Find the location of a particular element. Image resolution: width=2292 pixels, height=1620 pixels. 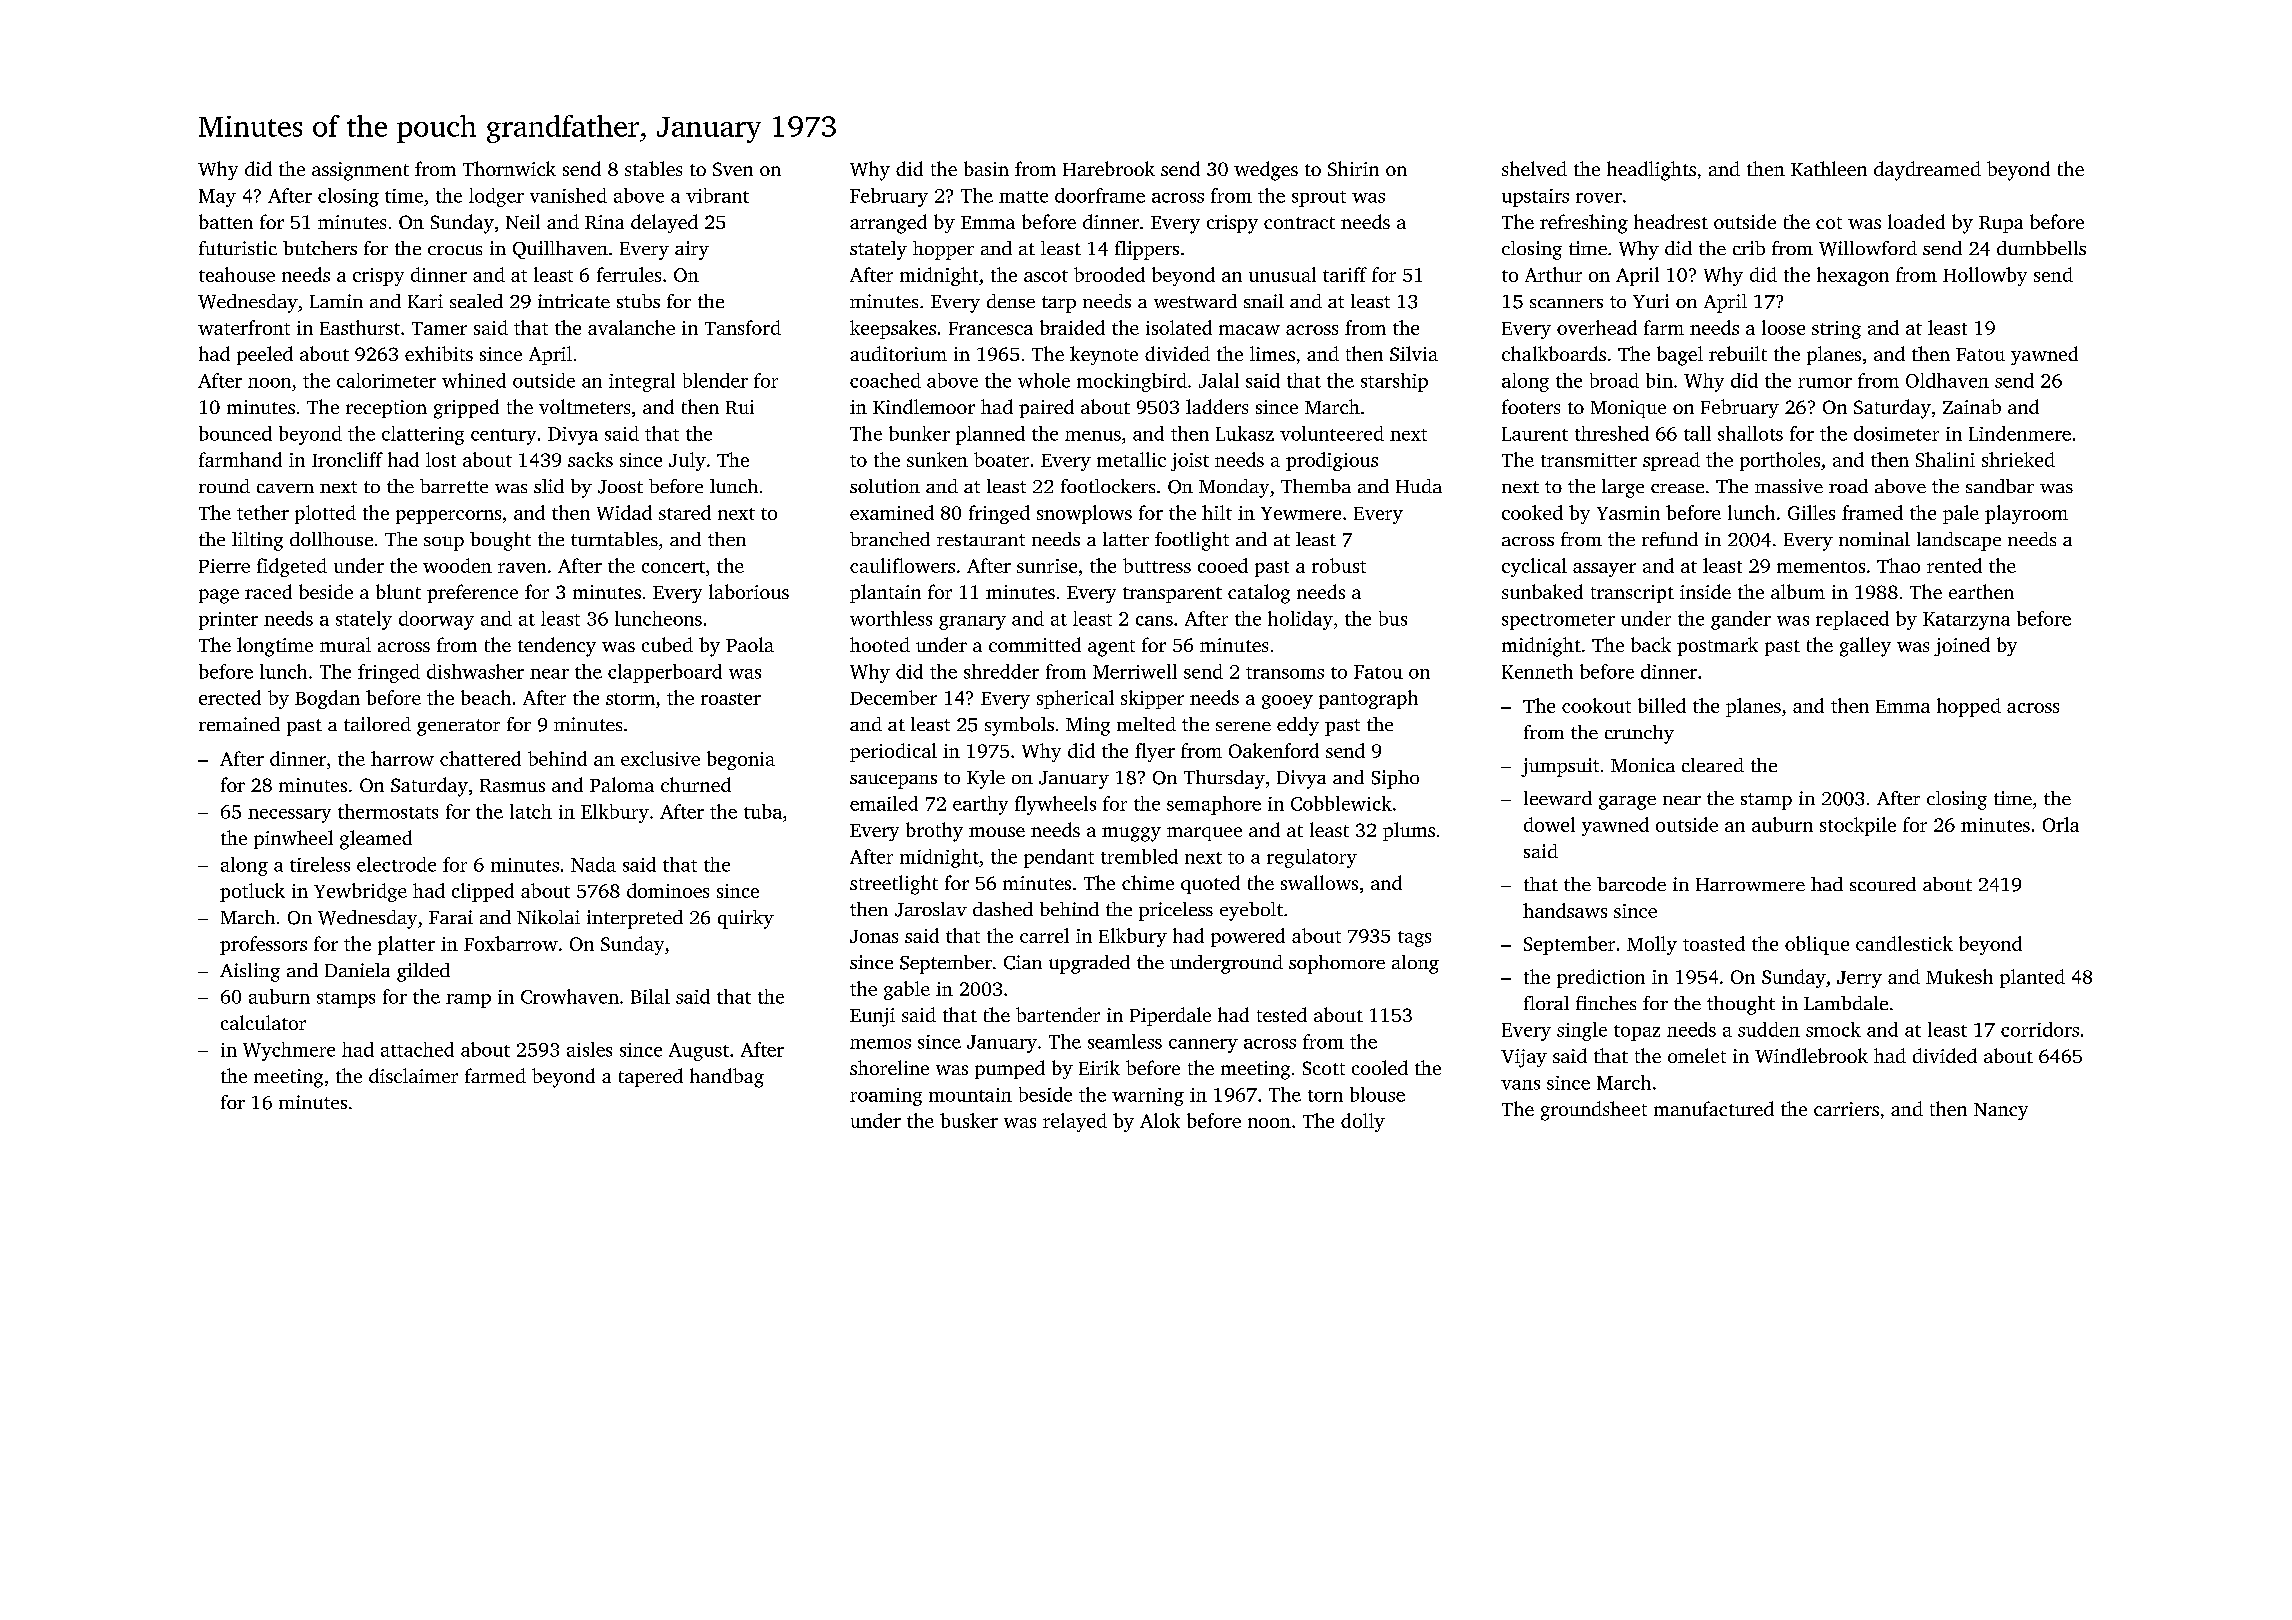

arranged is located at coordinates (888, 224).
